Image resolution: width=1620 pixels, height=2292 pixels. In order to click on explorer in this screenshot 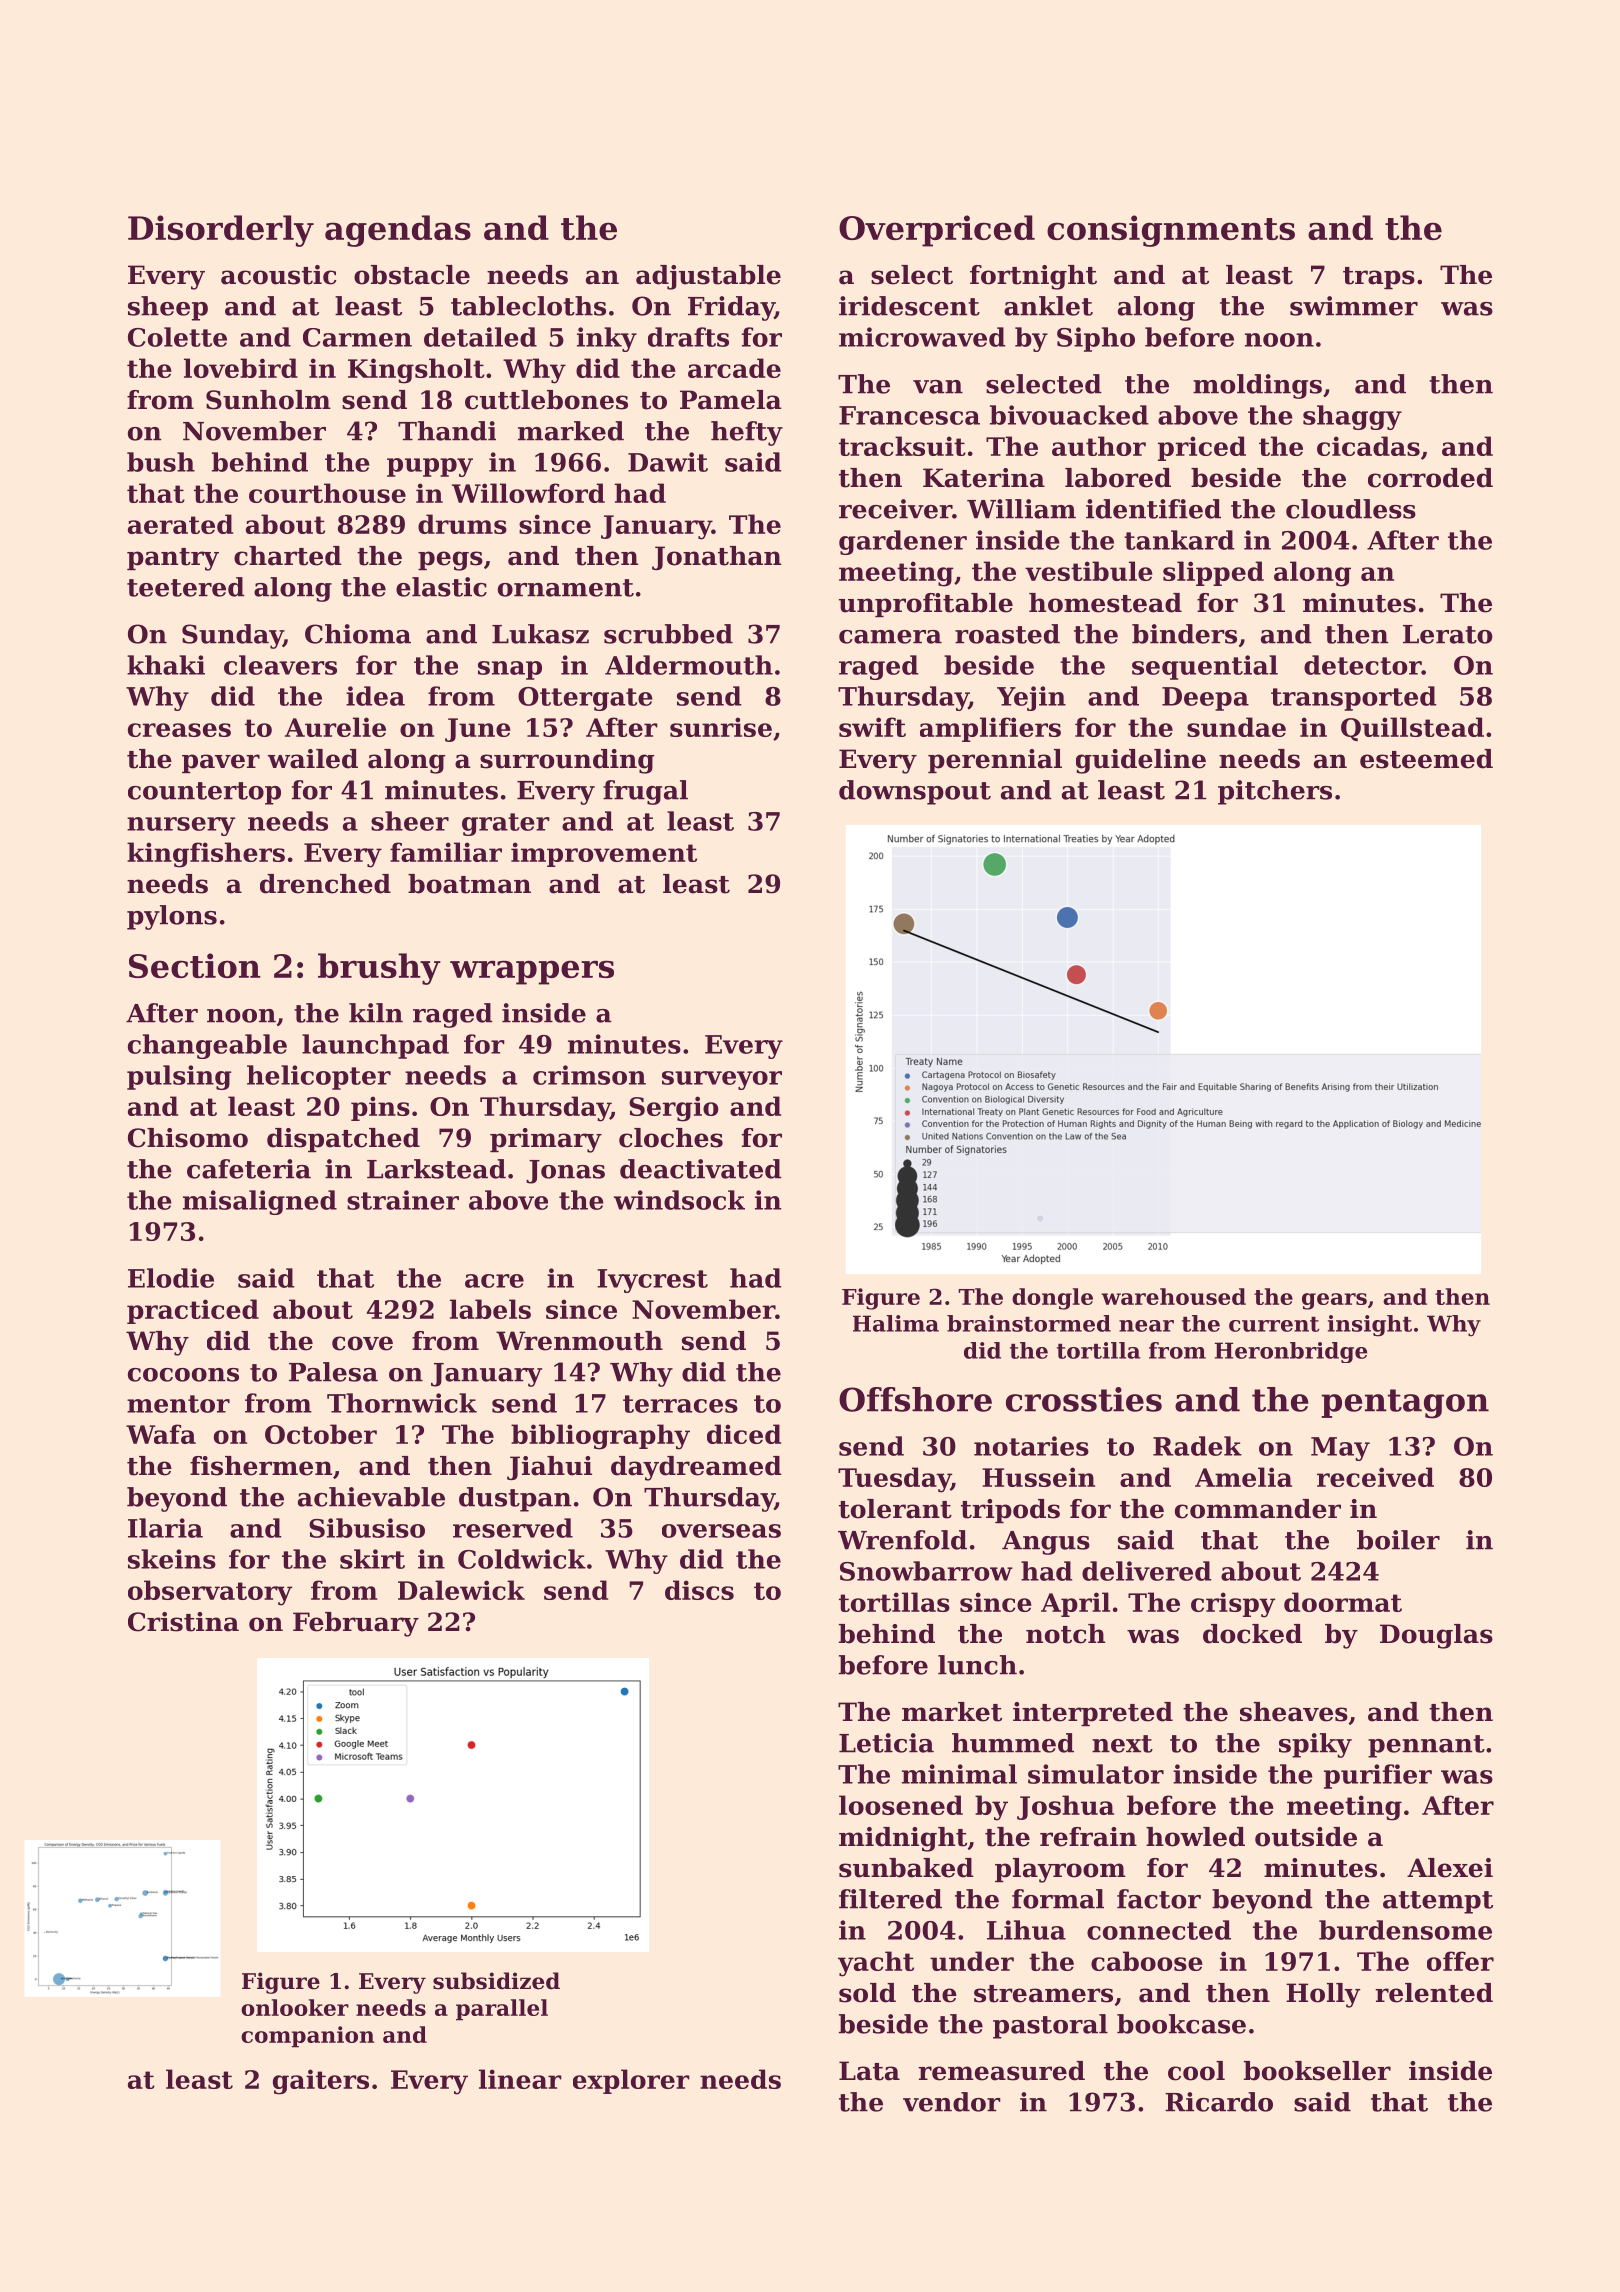, I will do `click(631, 2081)`.
